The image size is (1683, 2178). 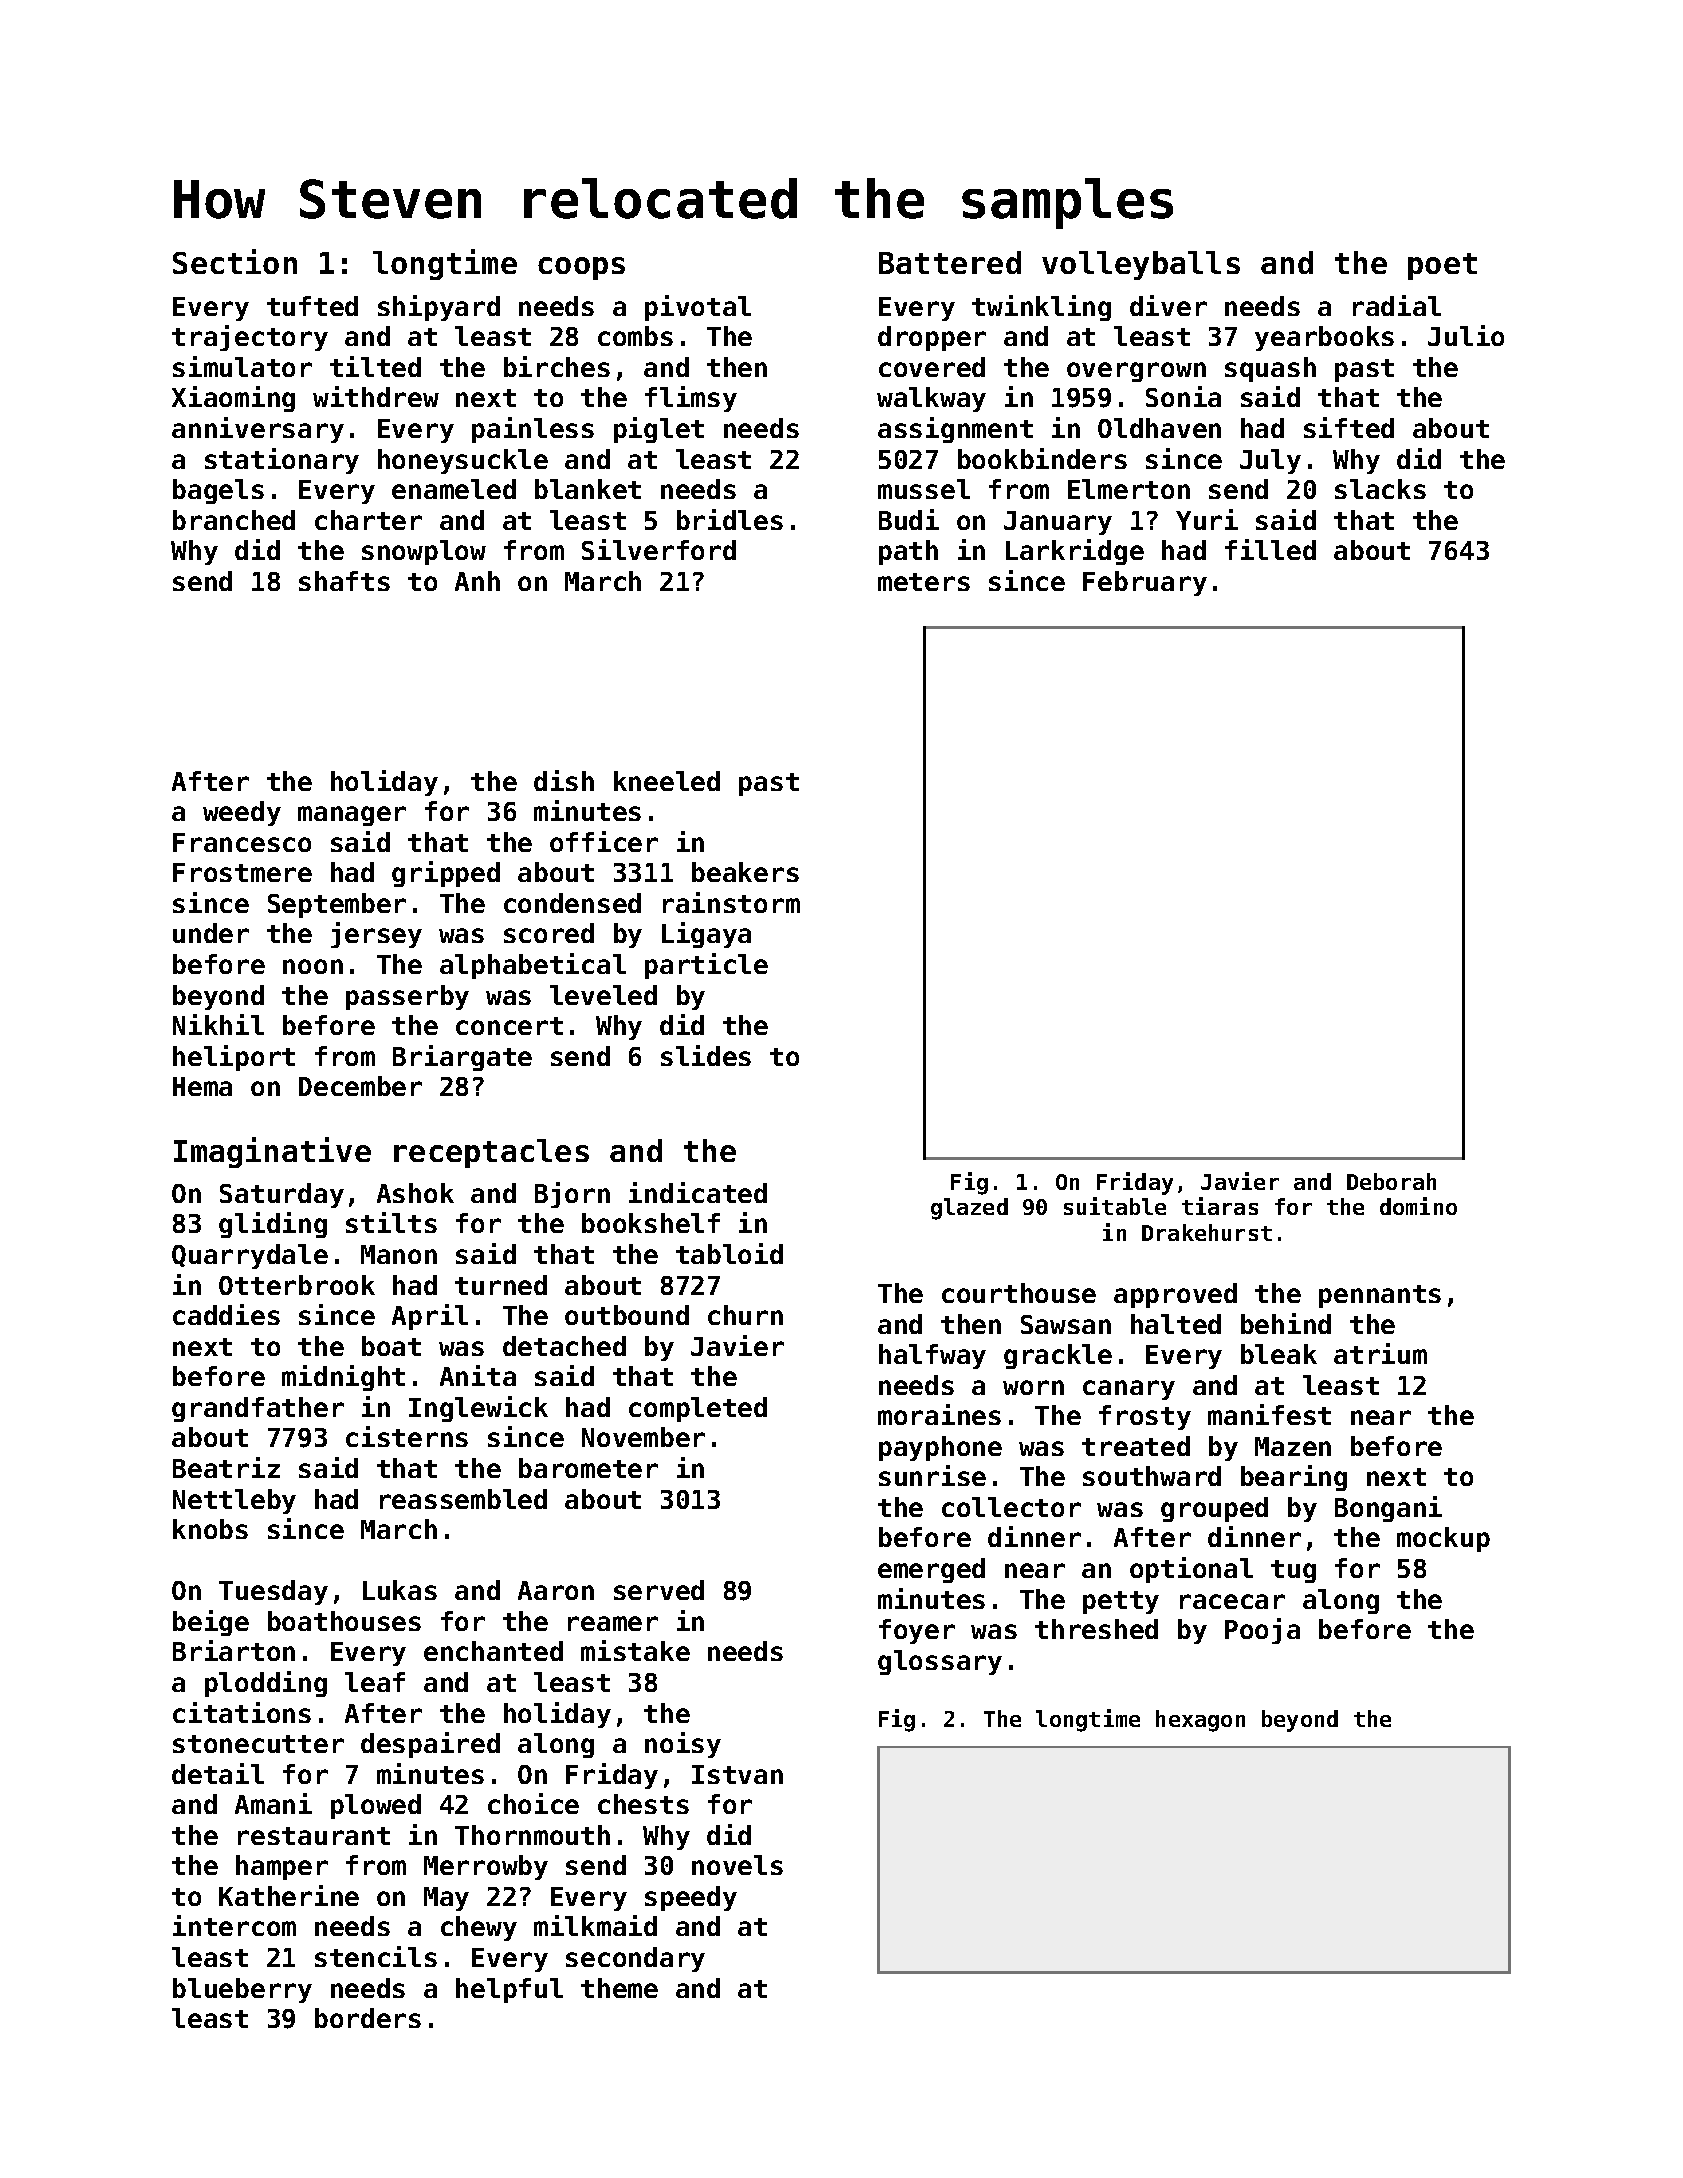 I want to click on helpful, so click(x=509, y=1990).
